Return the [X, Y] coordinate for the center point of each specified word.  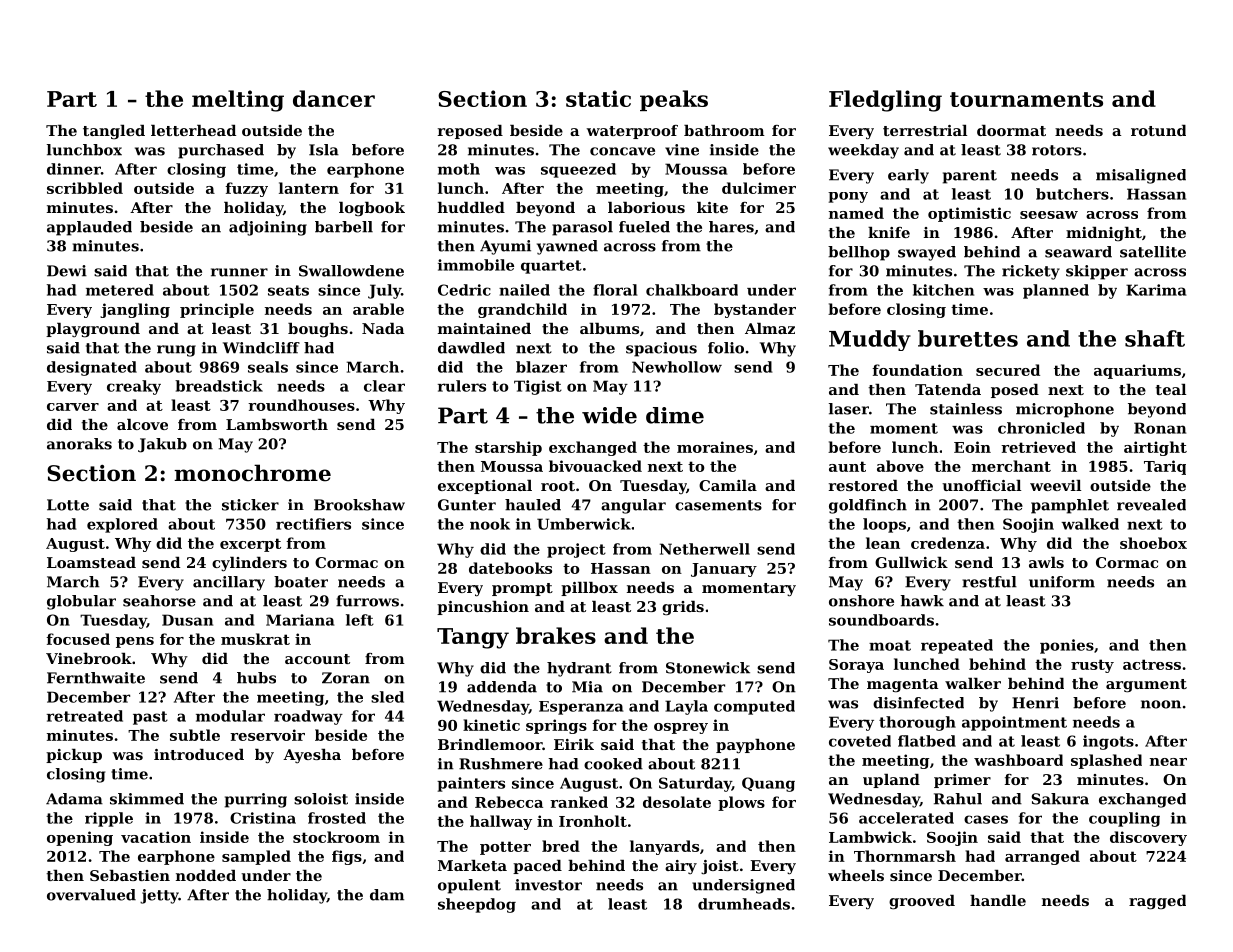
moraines [715, 447]
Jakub [162, 445]
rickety [1031, 272]
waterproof [632, 132]
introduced [199, 754]
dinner [74, 169]
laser [849, 409]
